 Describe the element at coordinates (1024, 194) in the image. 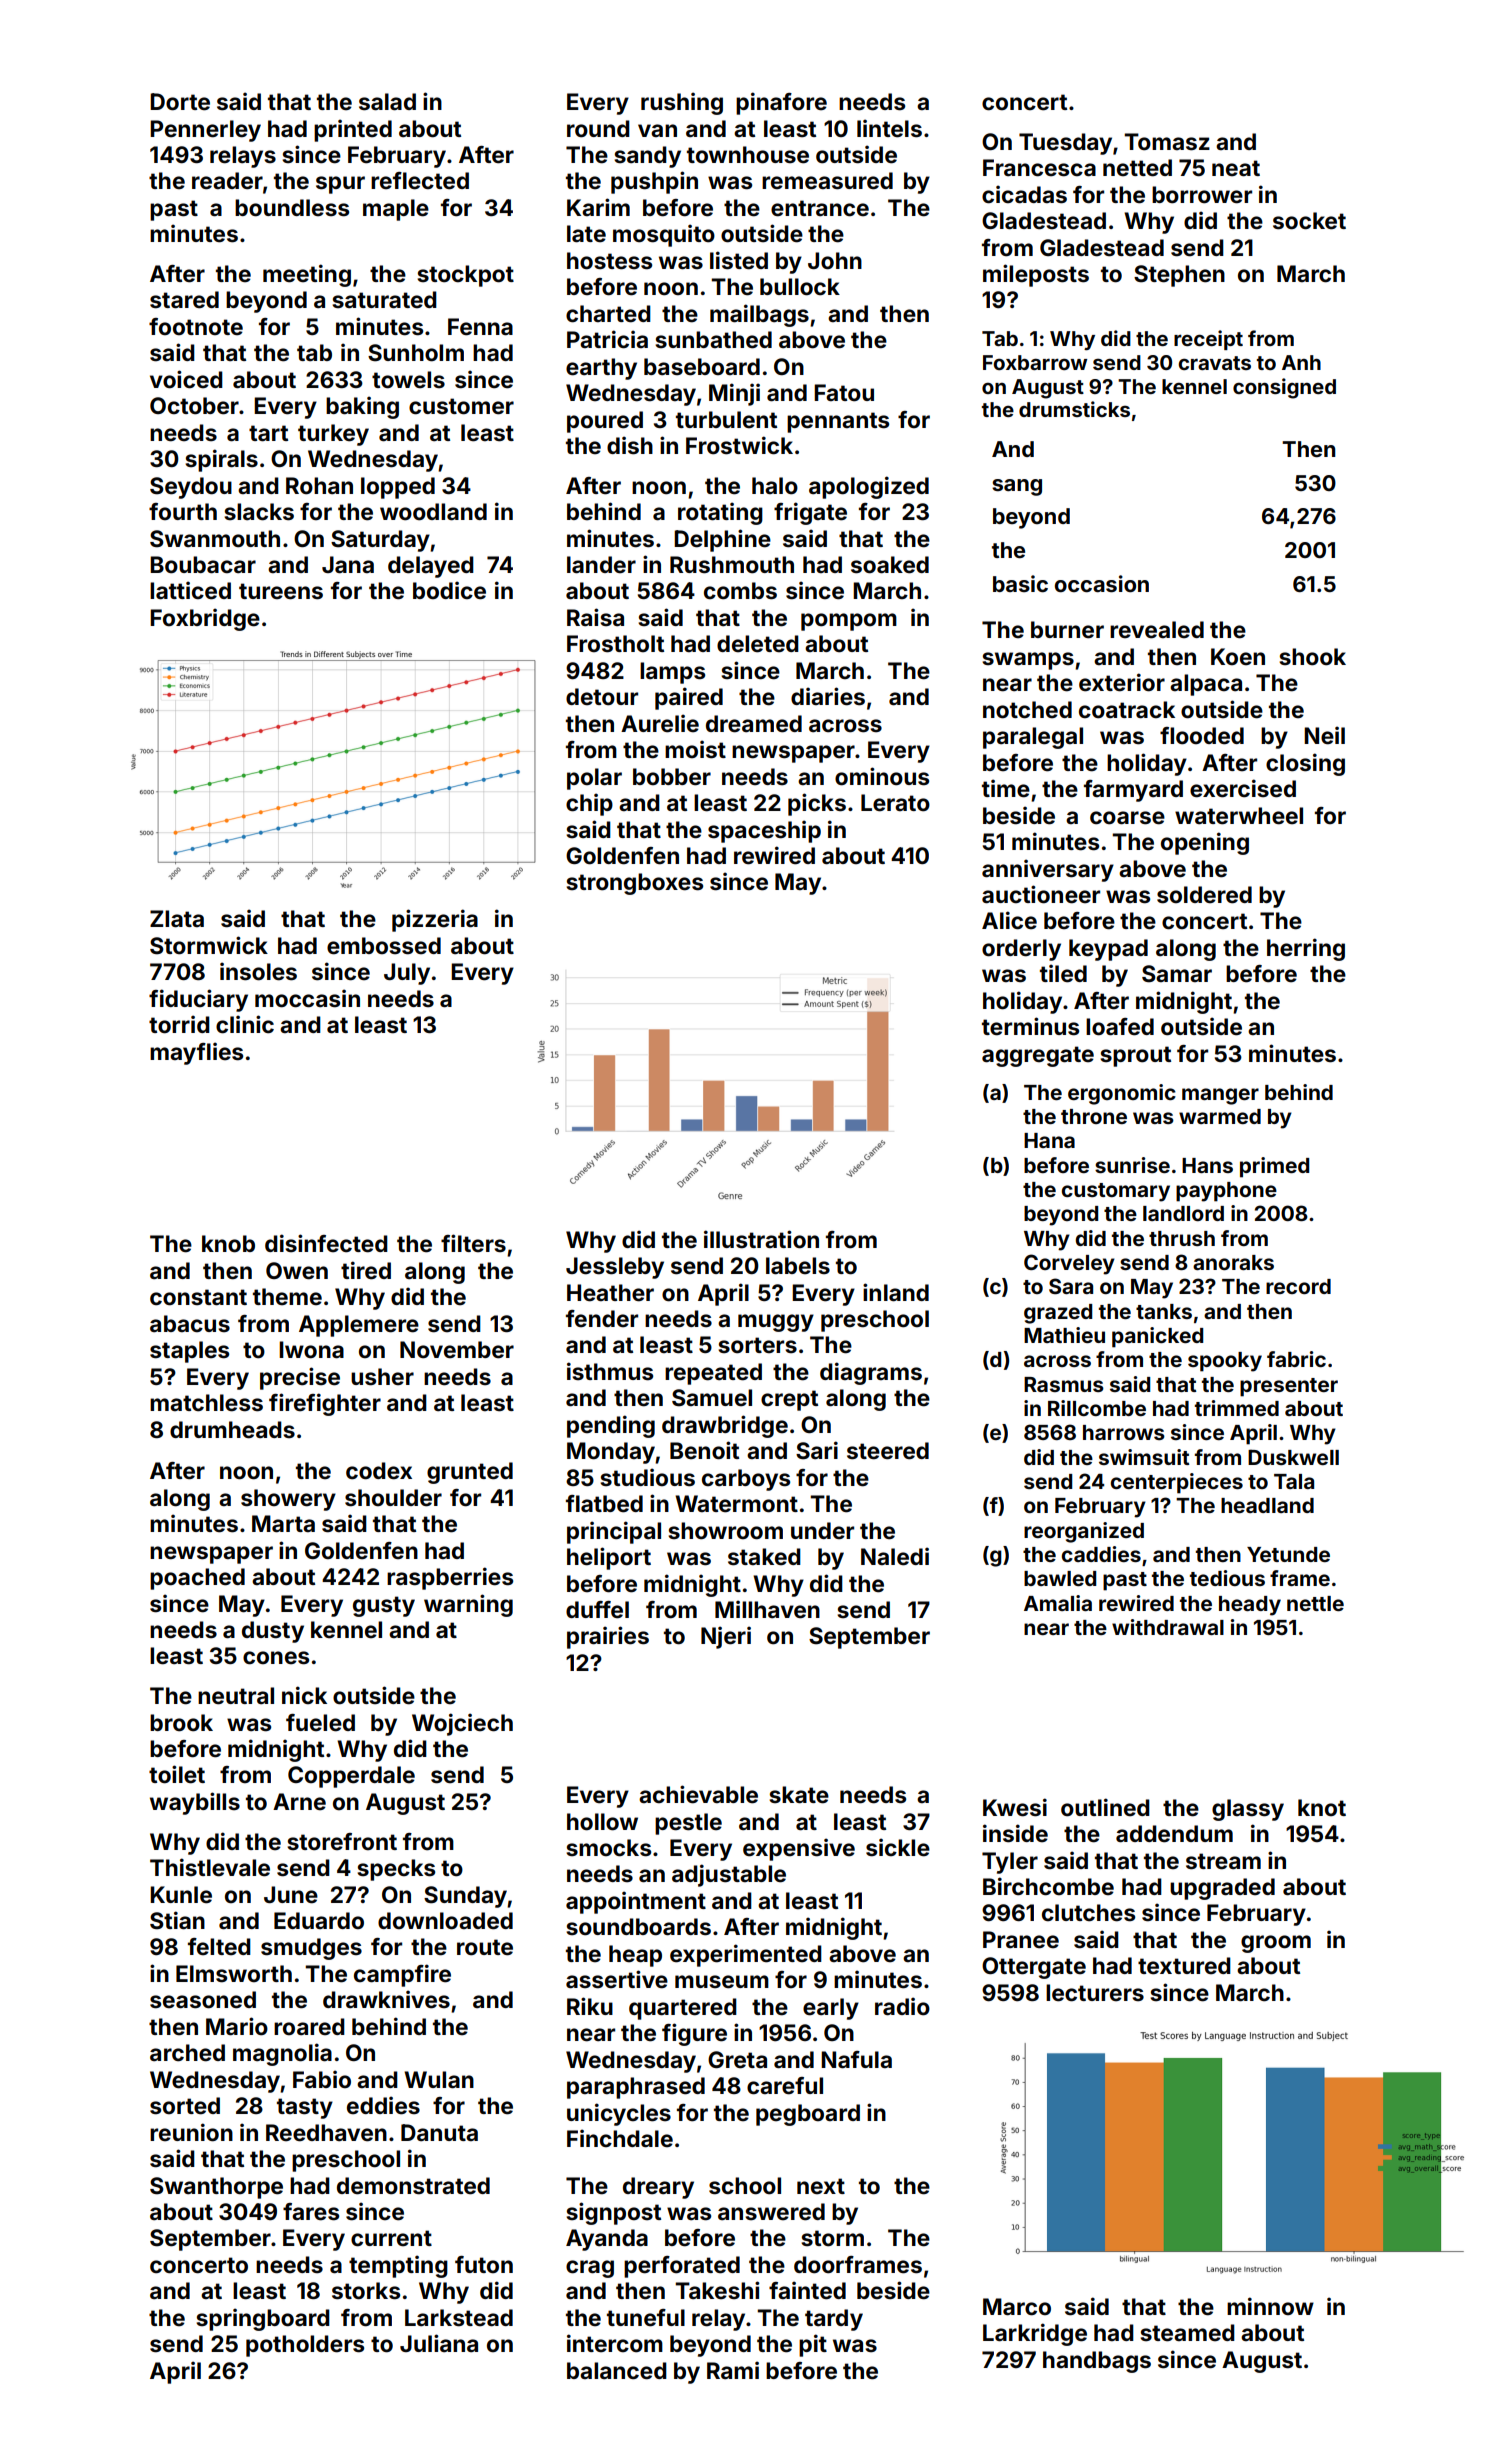

I see `cicadas` at that location.
